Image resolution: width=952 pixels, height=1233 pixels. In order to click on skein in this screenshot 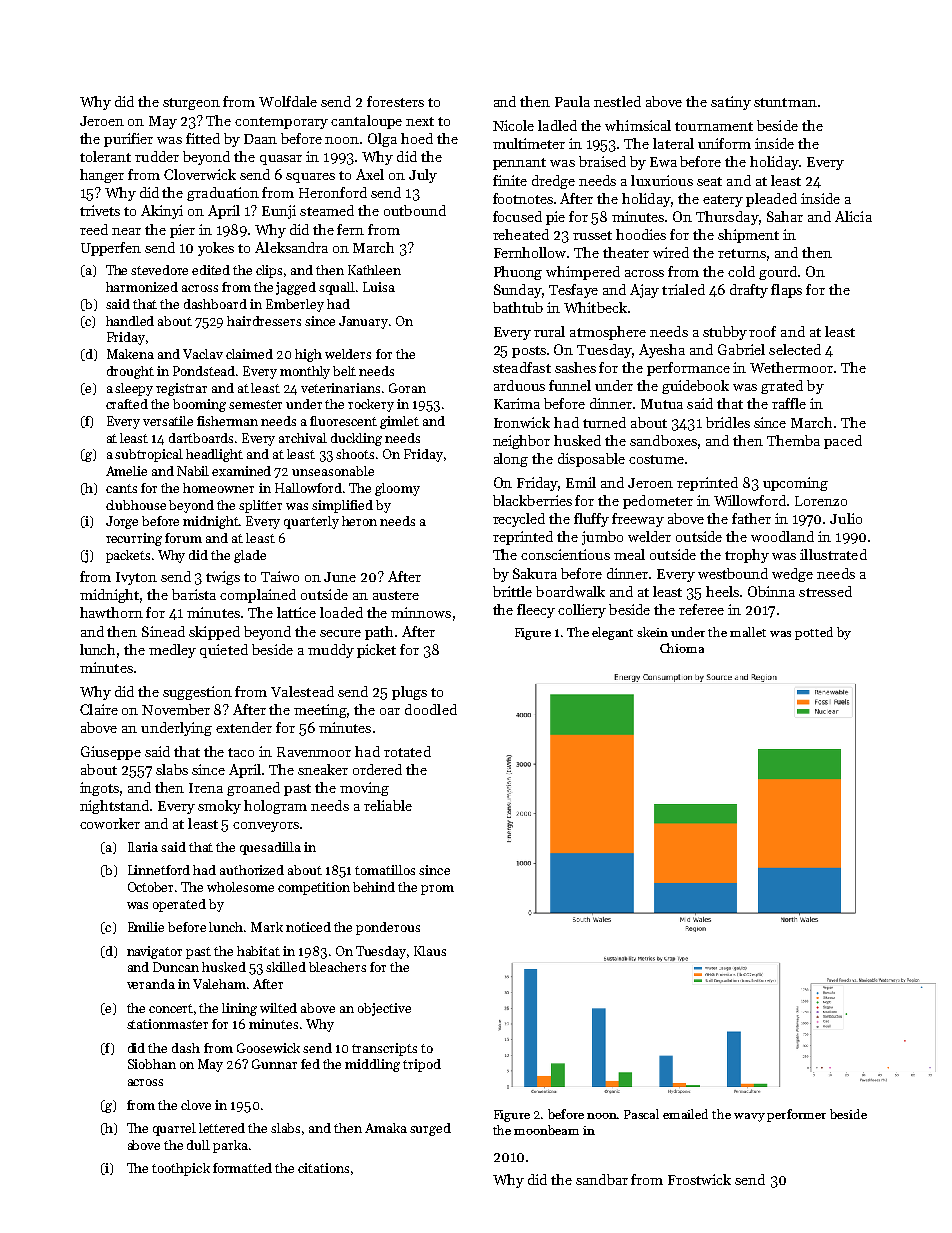, I will do `click(652, 632)`.
